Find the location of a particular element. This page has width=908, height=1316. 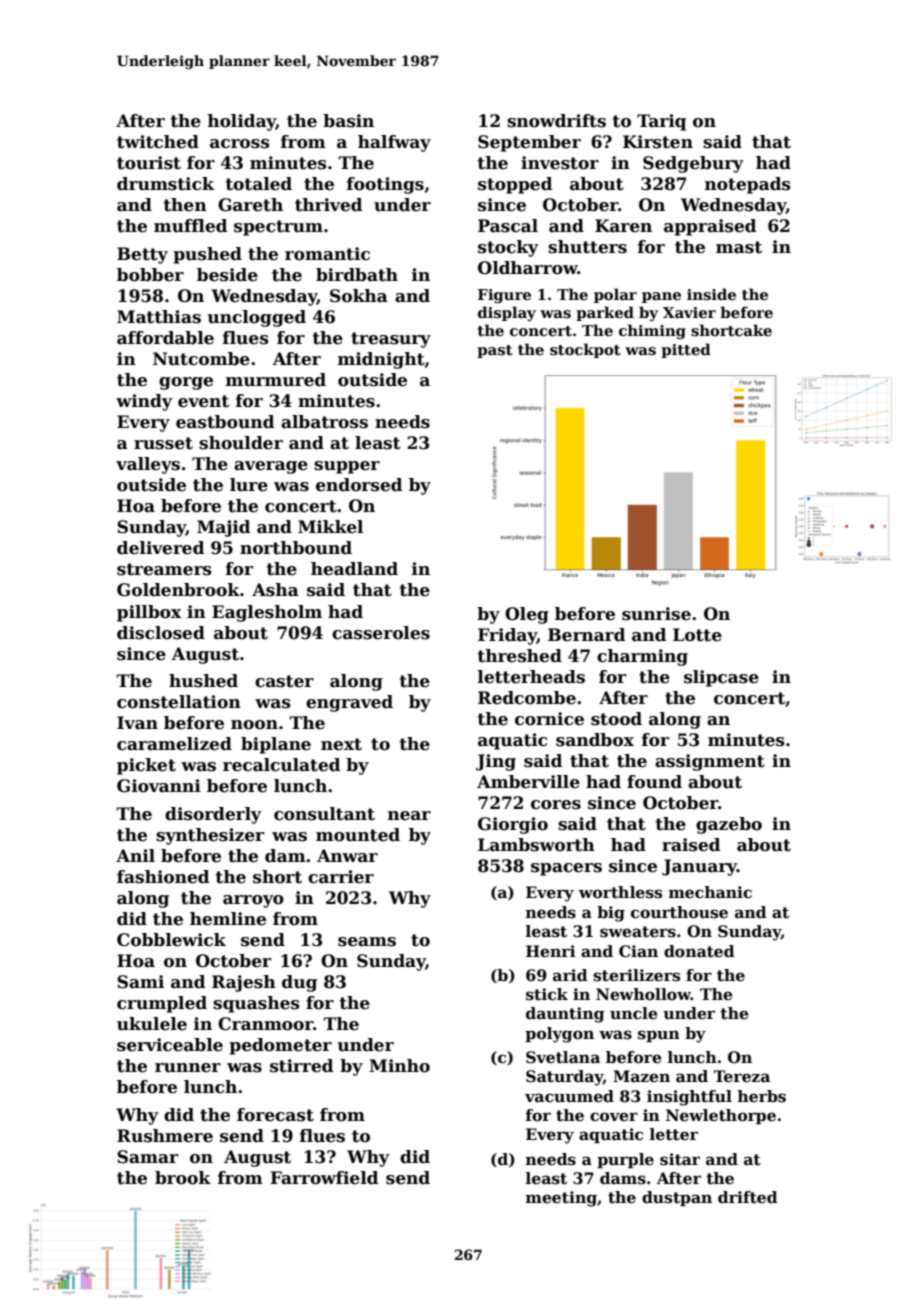

footings is located at coordinates (385, 185).
